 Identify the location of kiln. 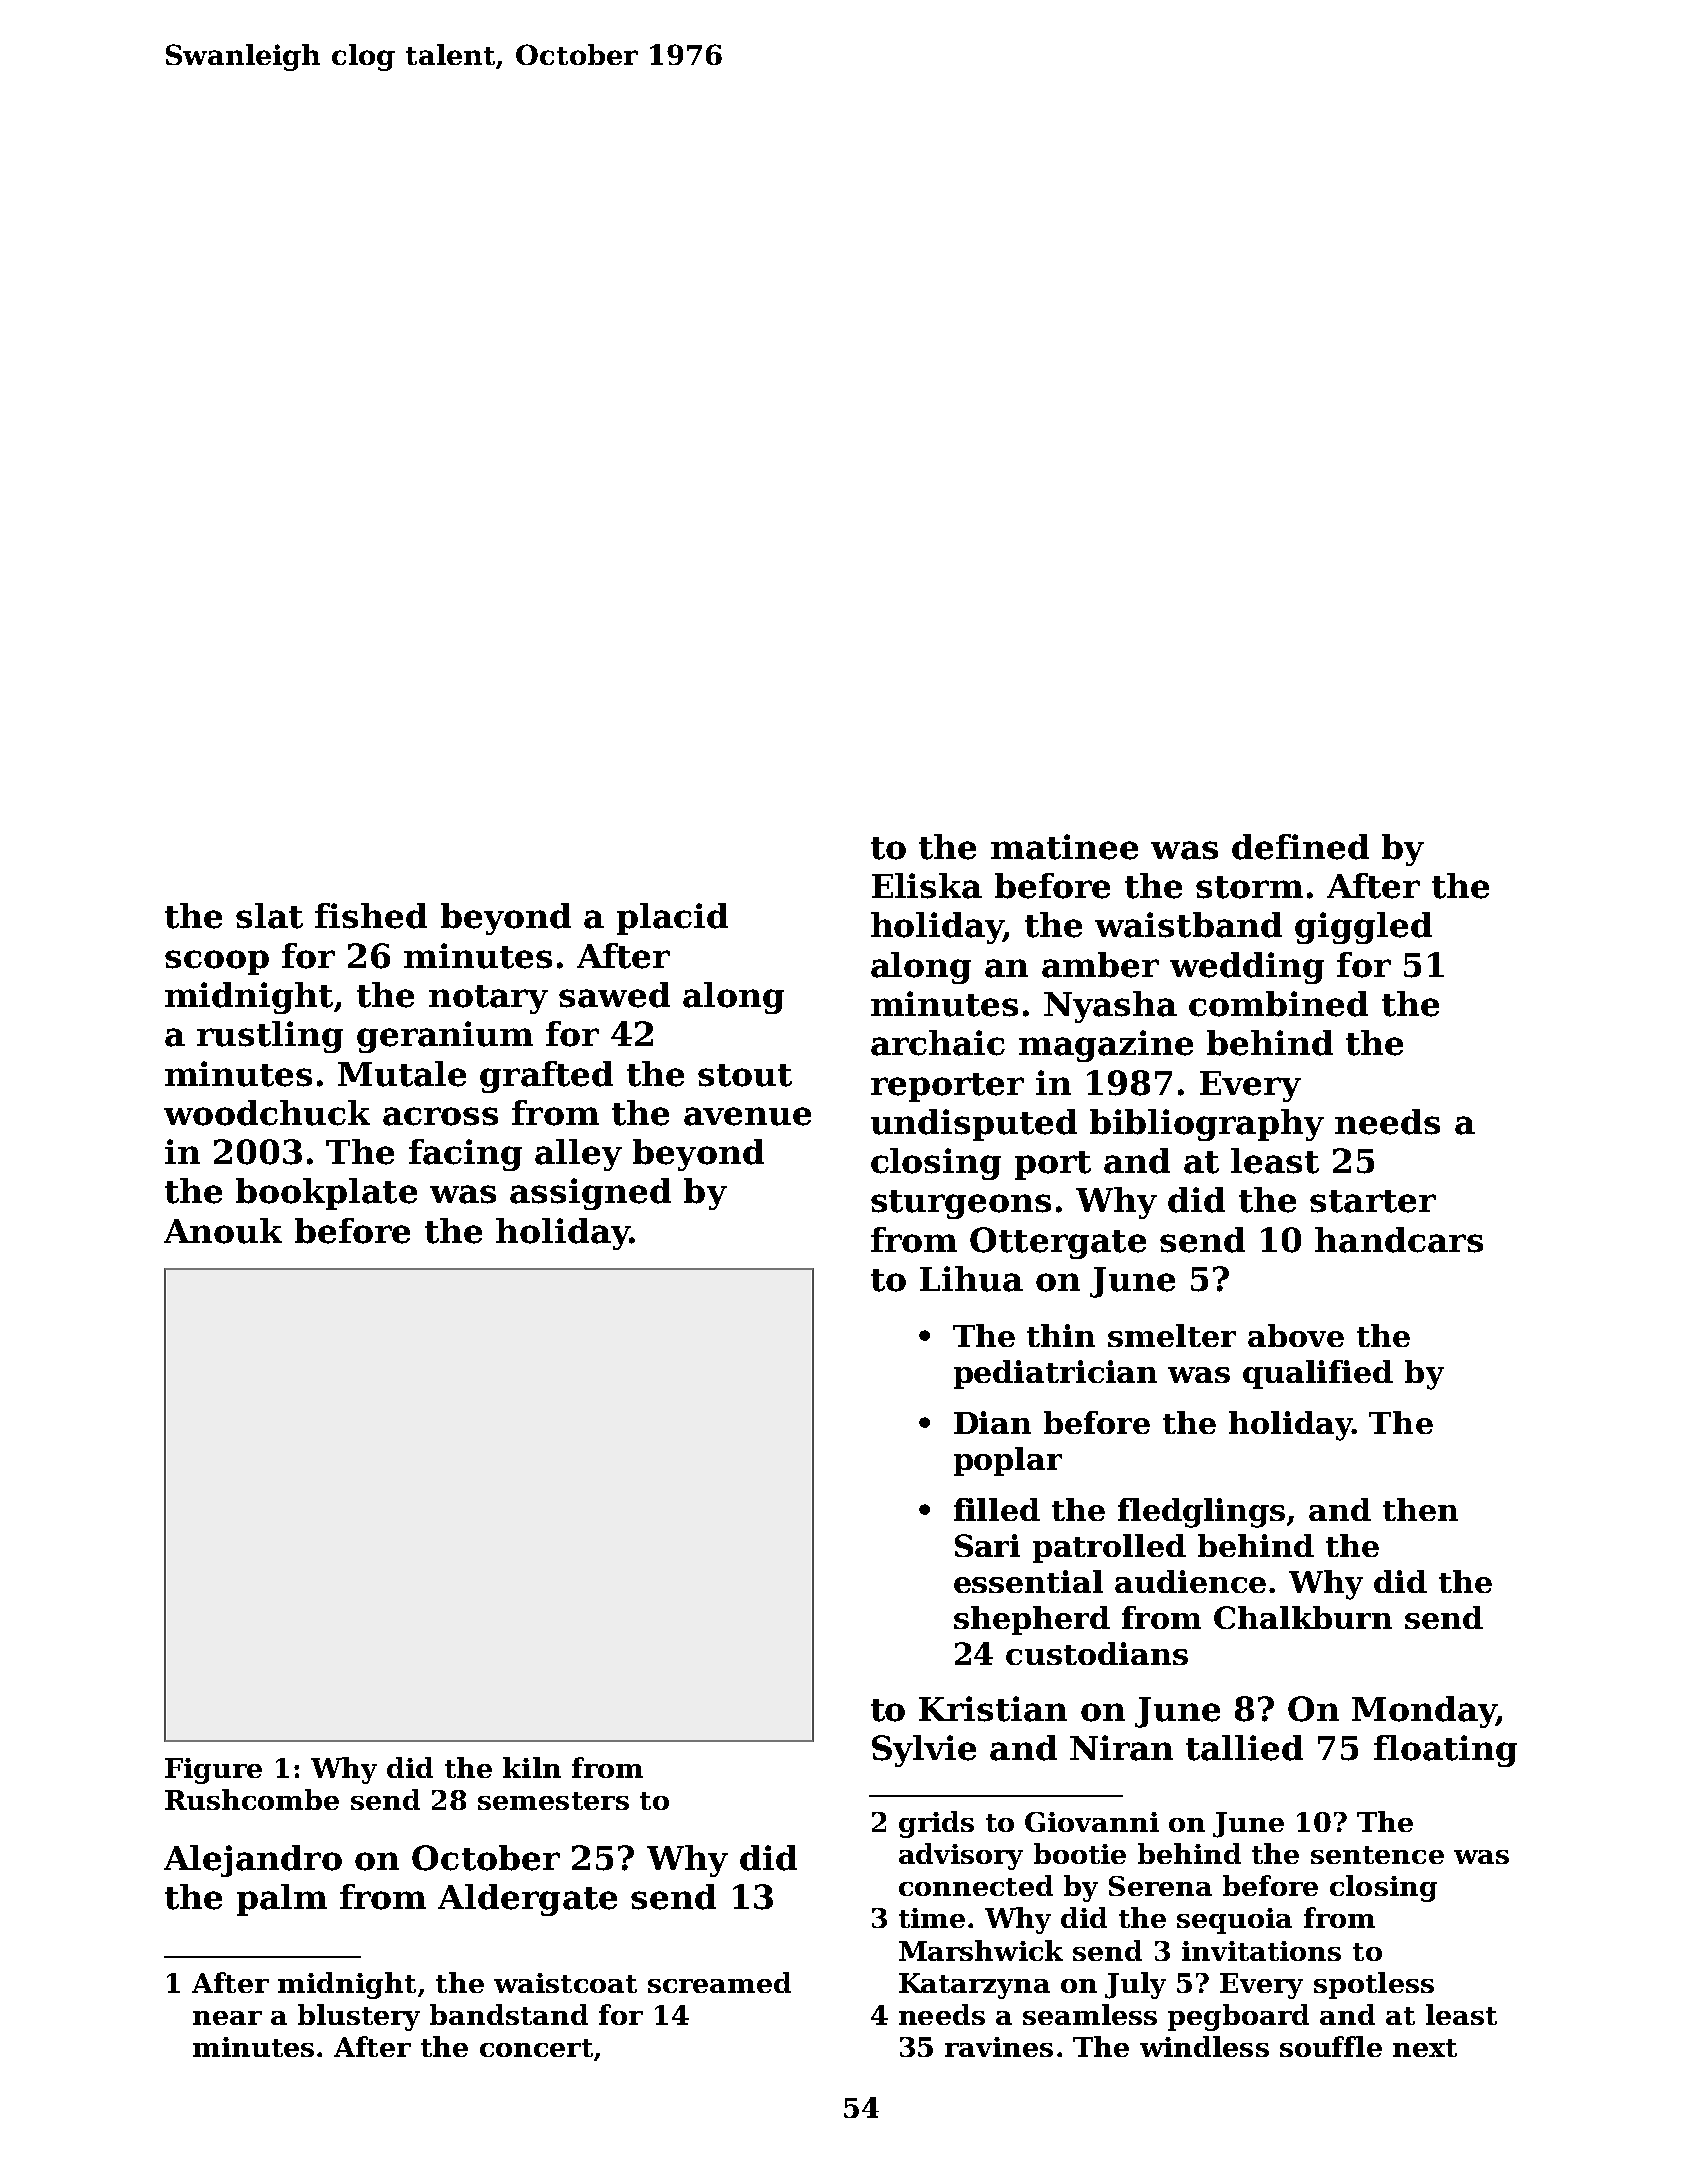
(532, 1767).
